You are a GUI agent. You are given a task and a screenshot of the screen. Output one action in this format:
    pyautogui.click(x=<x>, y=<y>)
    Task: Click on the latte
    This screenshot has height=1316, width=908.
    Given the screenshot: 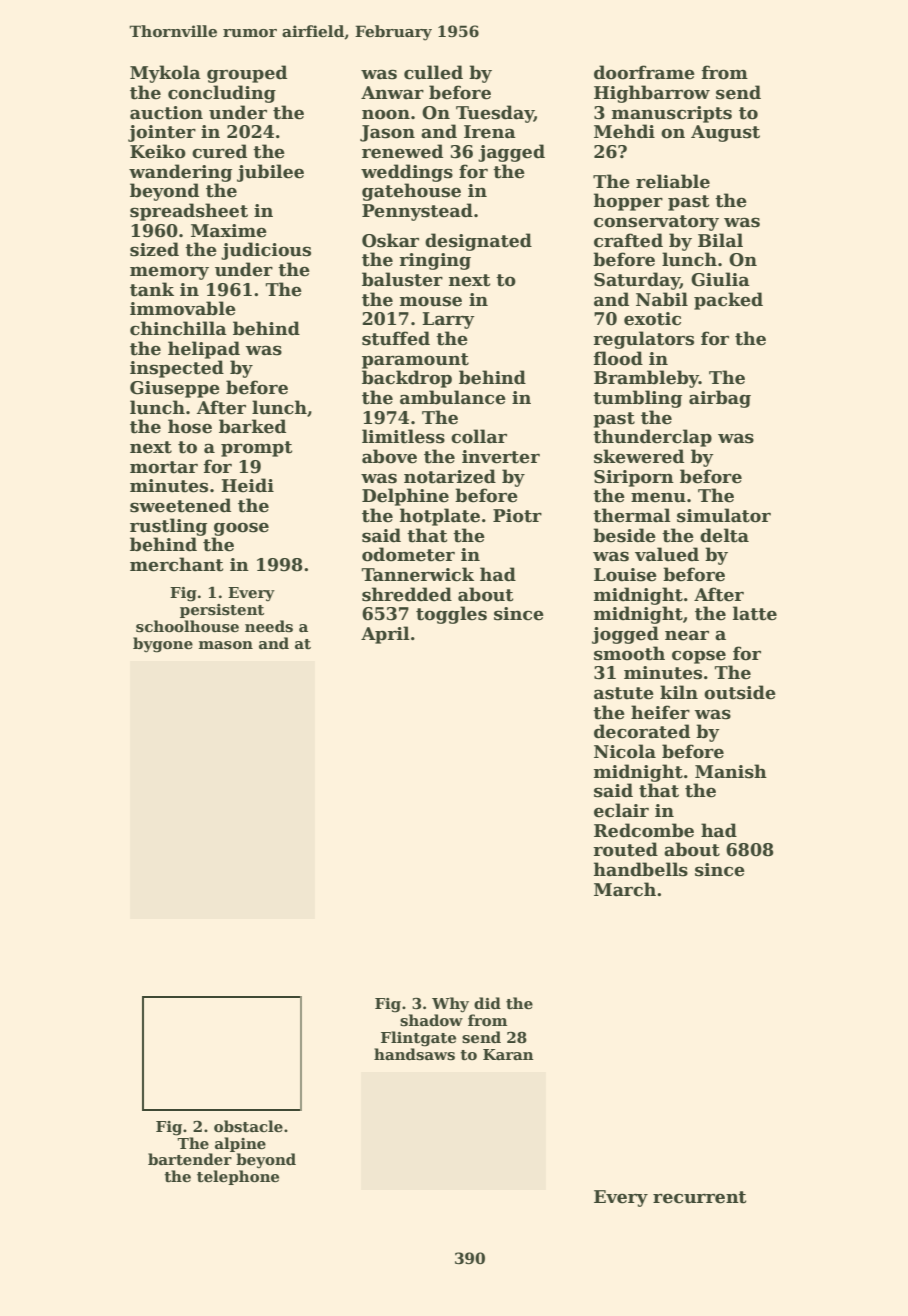 What is the action you would take?
    pyautogui.click(x=755, y=613)
